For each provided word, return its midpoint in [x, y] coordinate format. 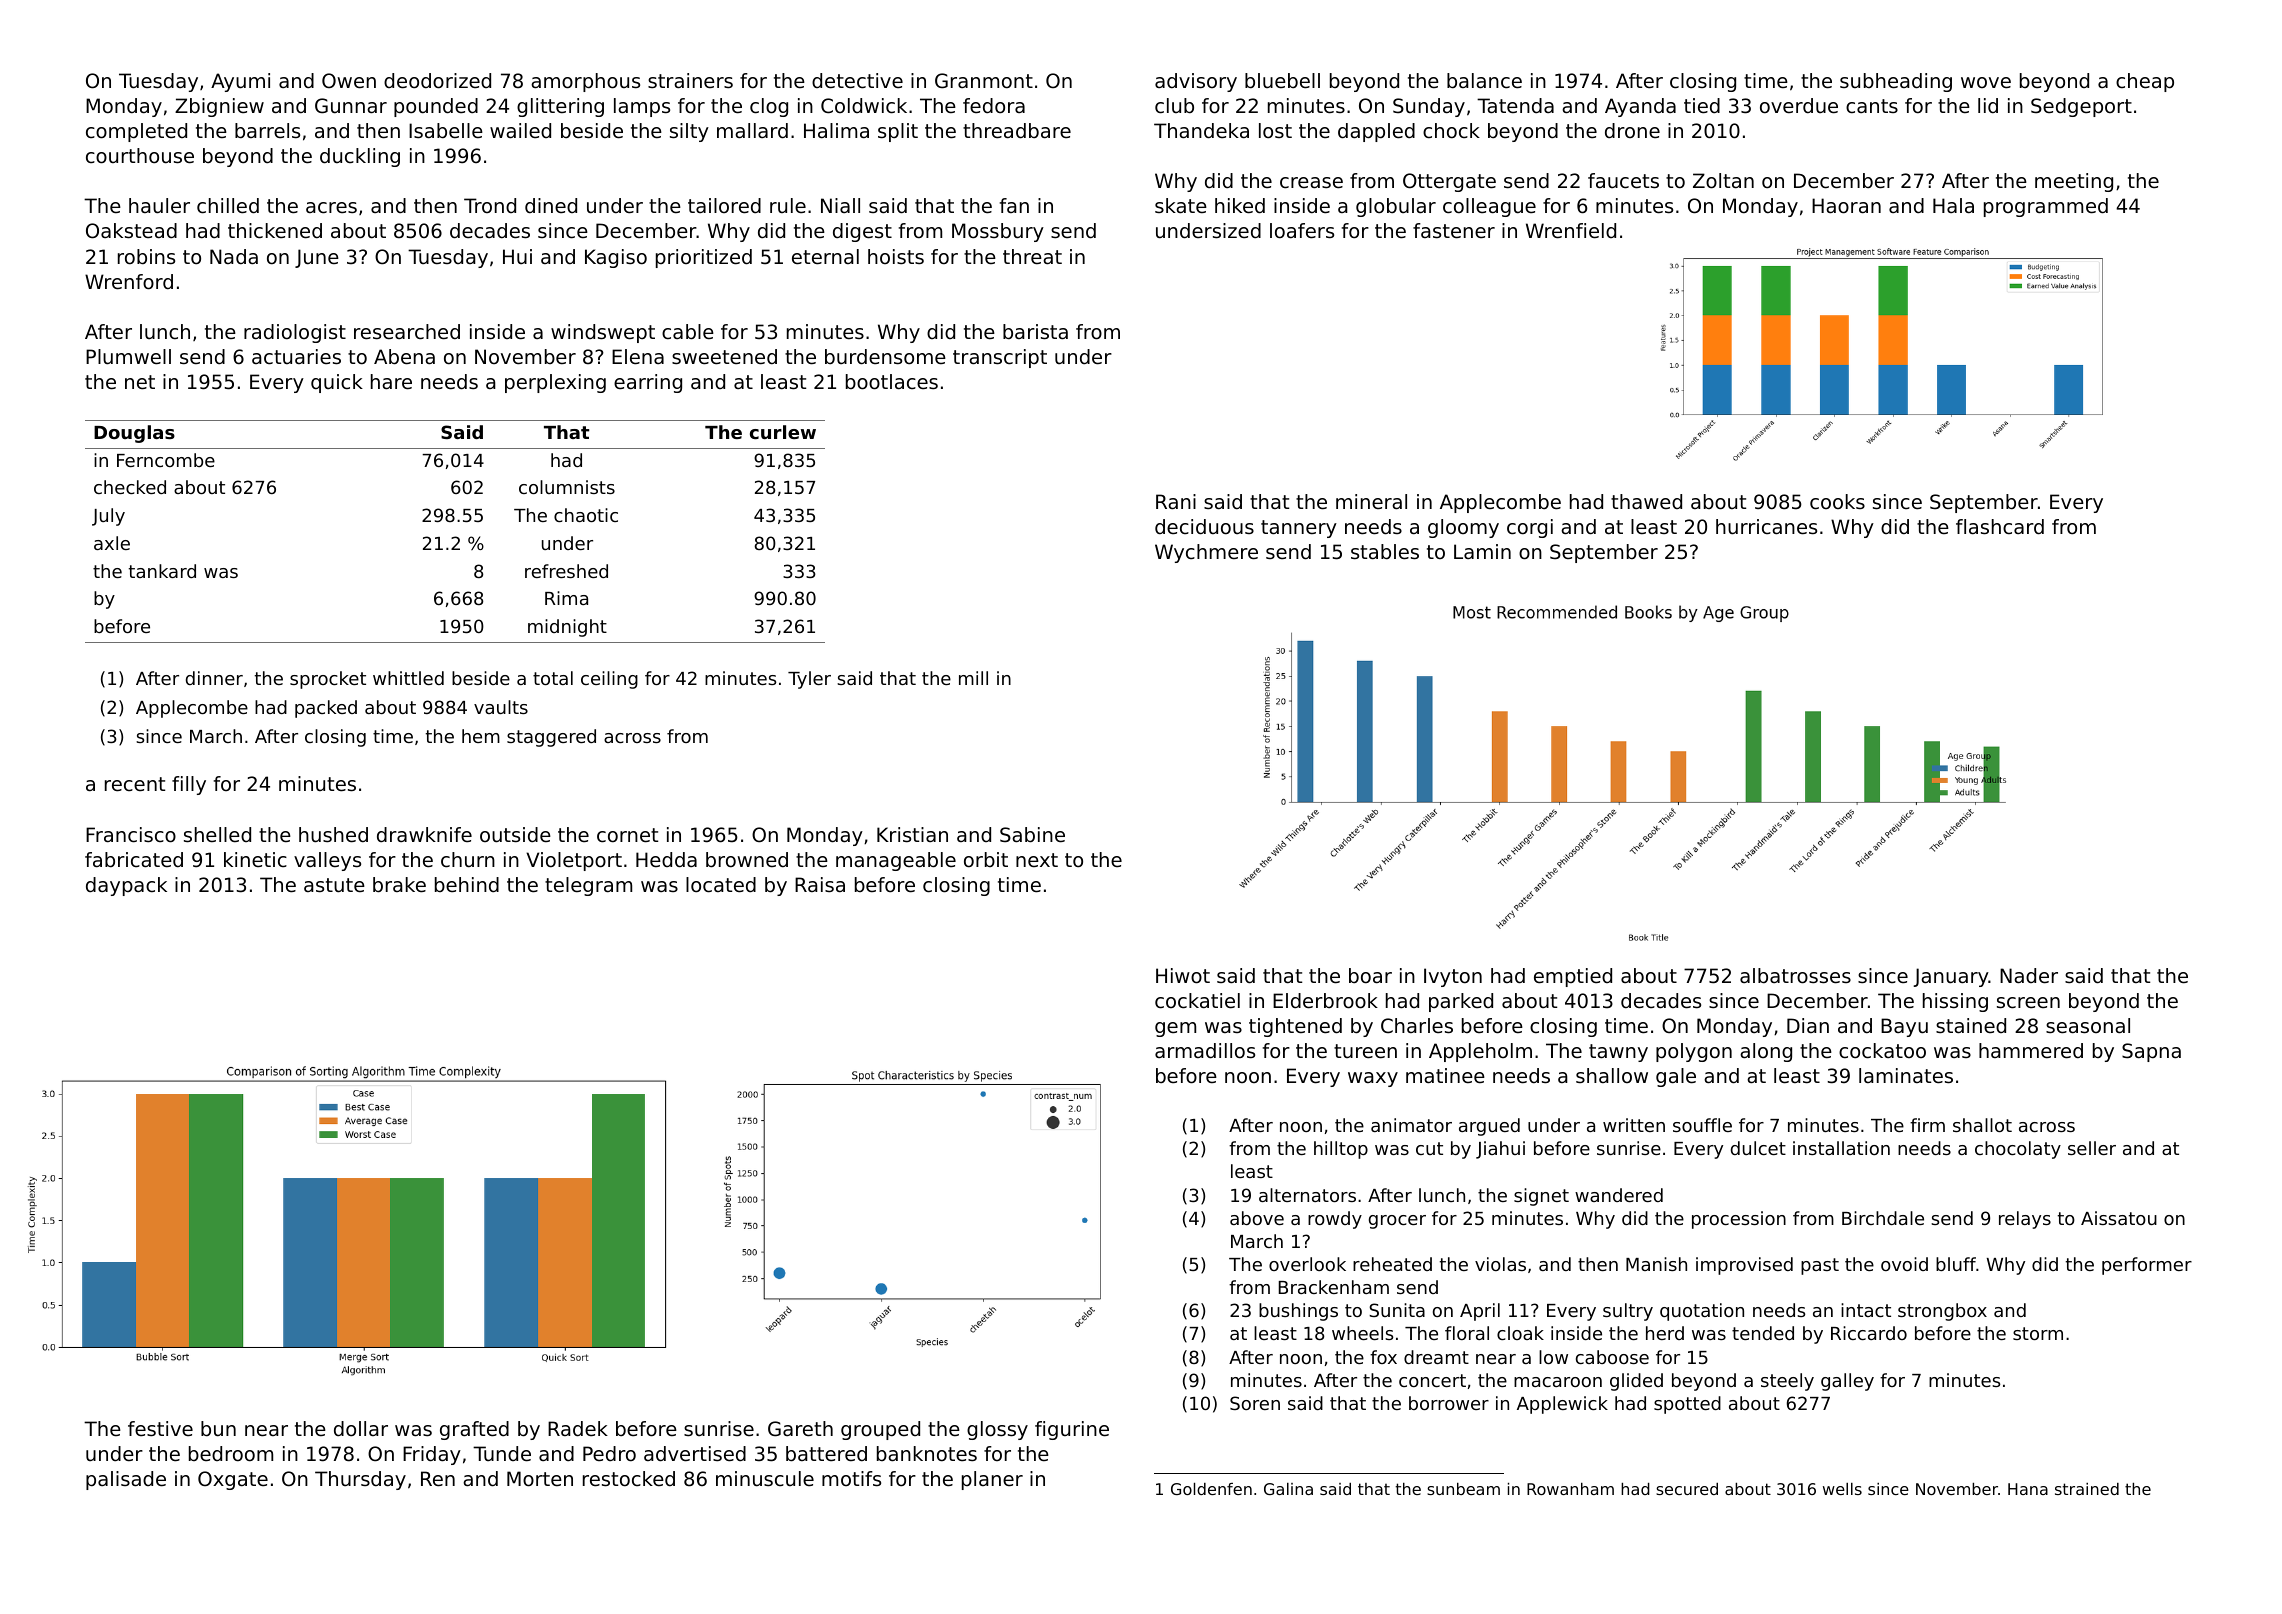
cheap [2145, 82]
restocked [629, 1479]
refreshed [566, 571]
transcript [1000, 358]
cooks [1837, 502]
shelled [217, 835]
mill [973, 678]
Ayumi [240, 82]
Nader [2029, 976]
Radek [578, 1429]
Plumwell [128, 357]
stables [1385, 552]
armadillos [1205, 1051]
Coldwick [864, 106]
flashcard [2000, 527]
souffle [1702, 1125]
